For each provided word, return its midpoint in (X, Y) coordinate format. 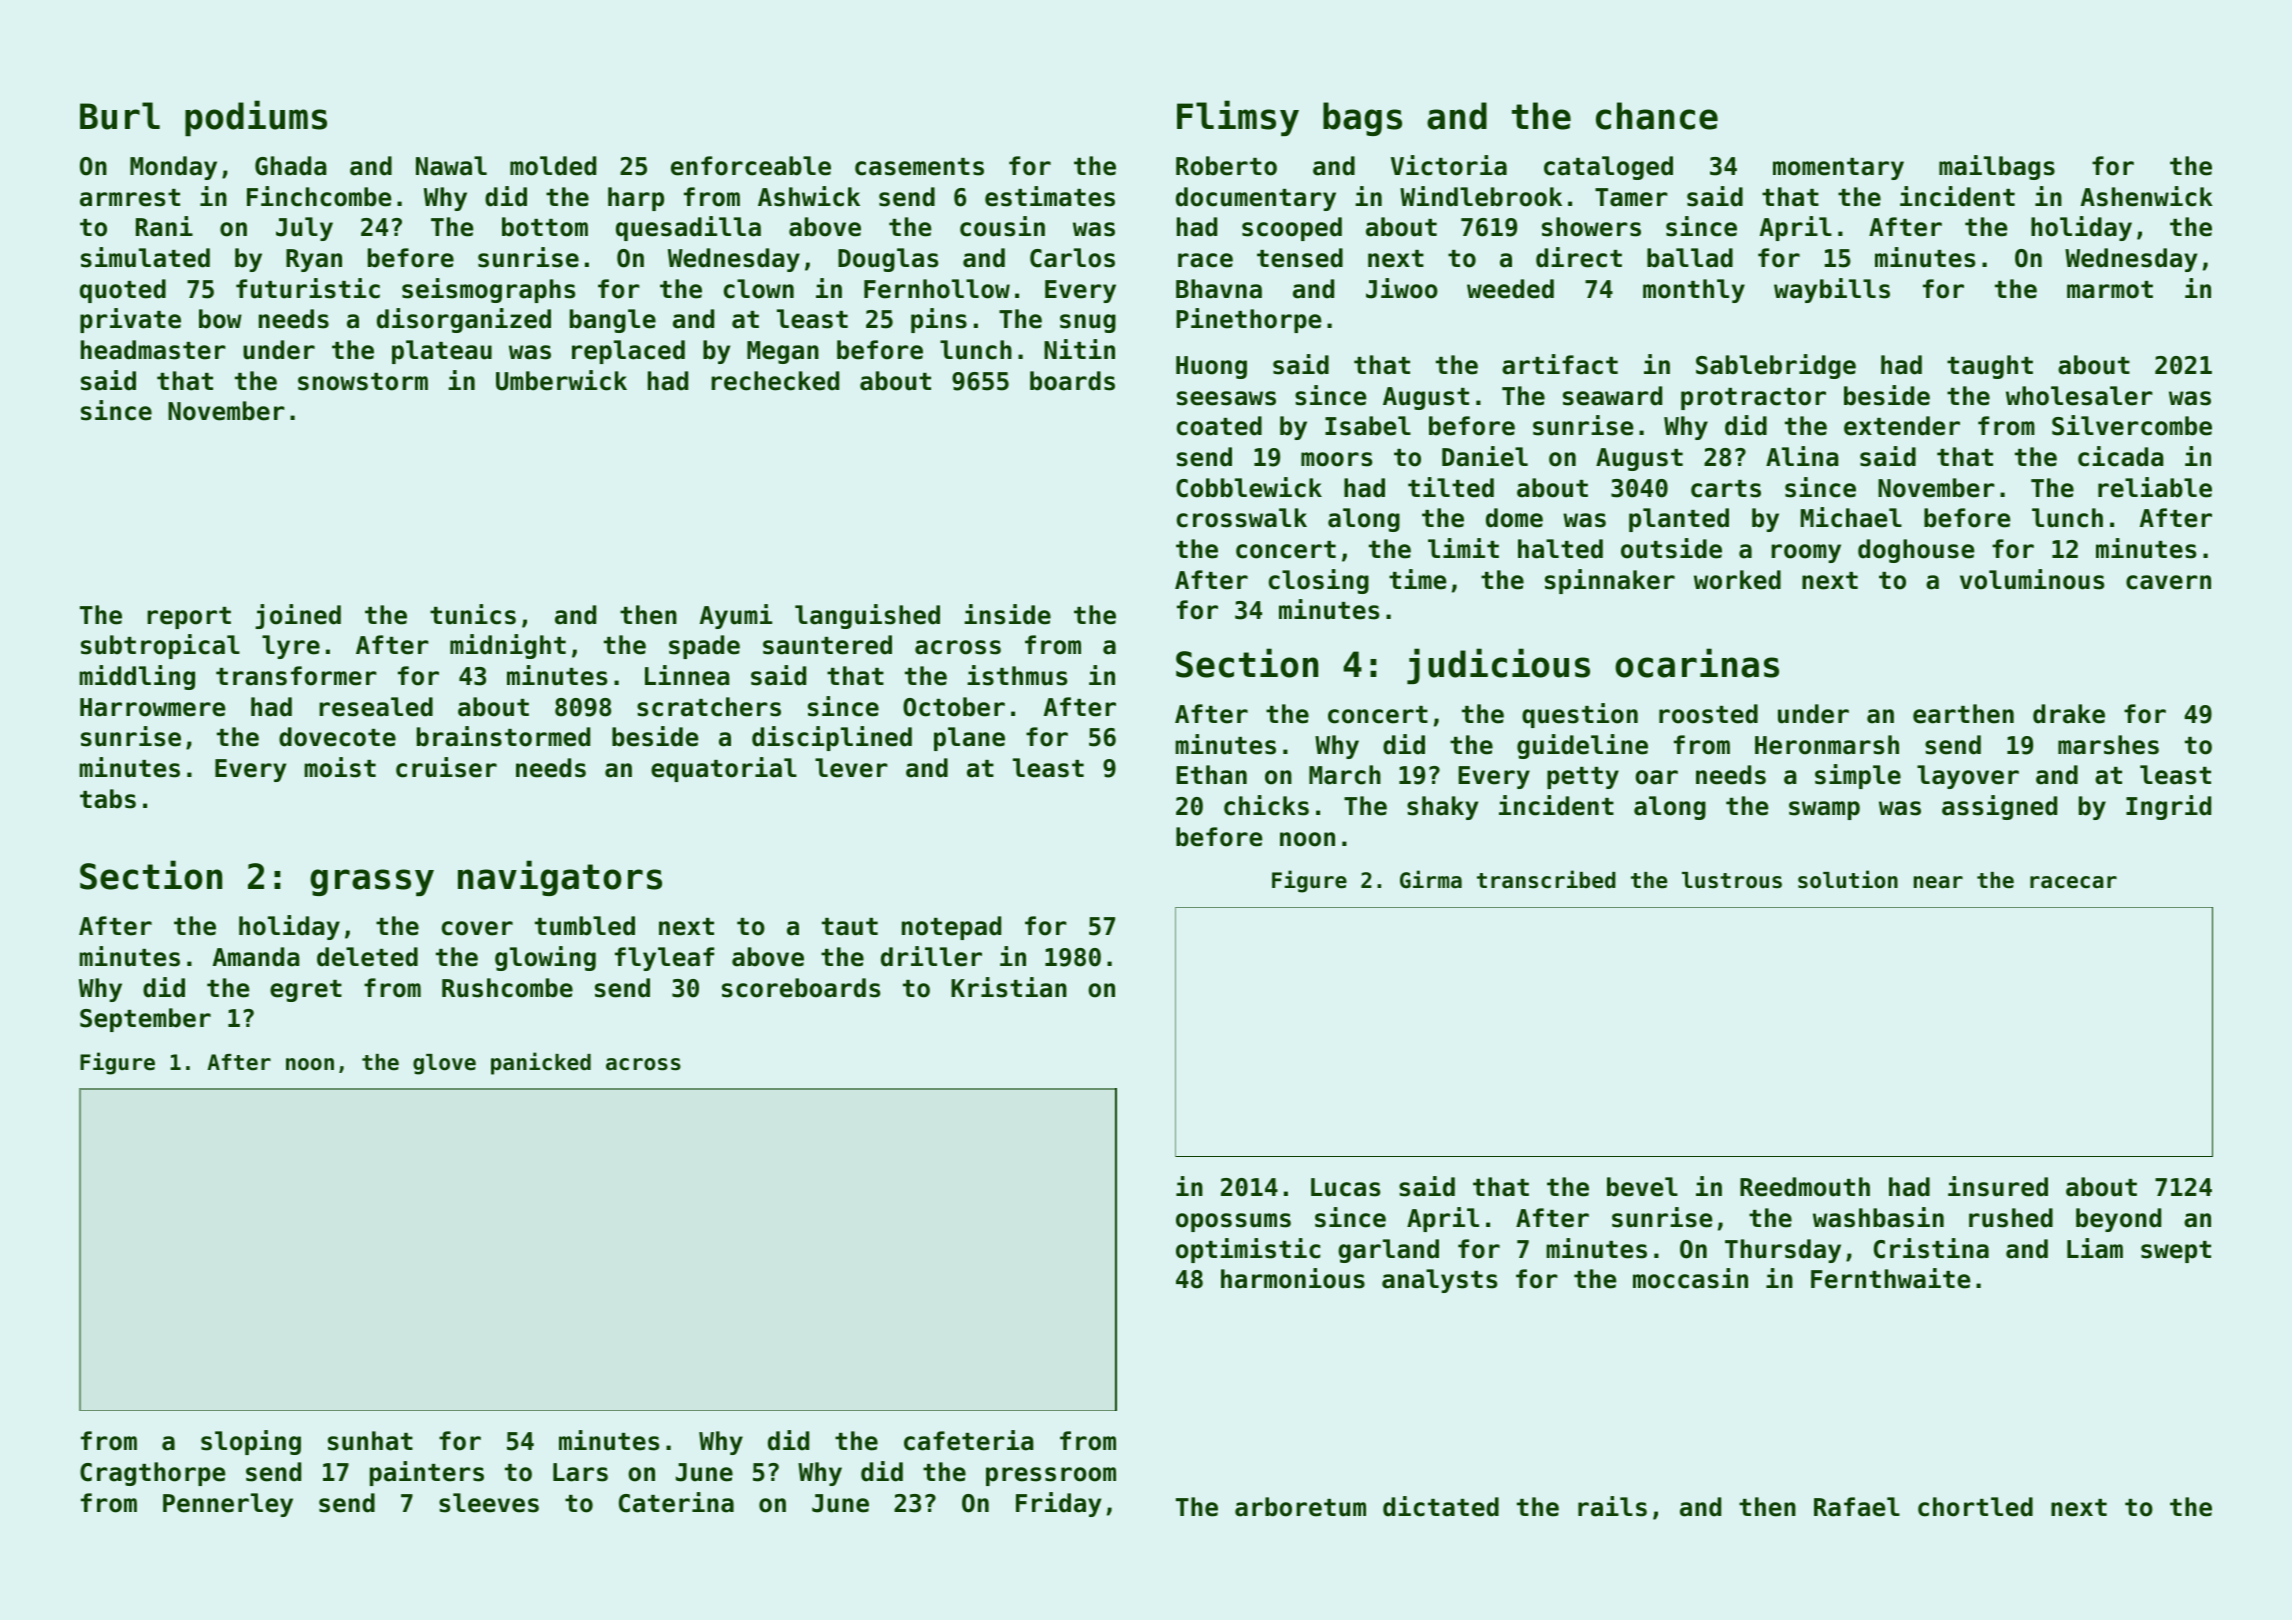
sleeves (489, 1503)
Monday (173, 168)
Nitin (1079, 349)
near (1938, 882)
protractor (1753, 399)
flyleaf (664, 959)
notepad (951, 928)
